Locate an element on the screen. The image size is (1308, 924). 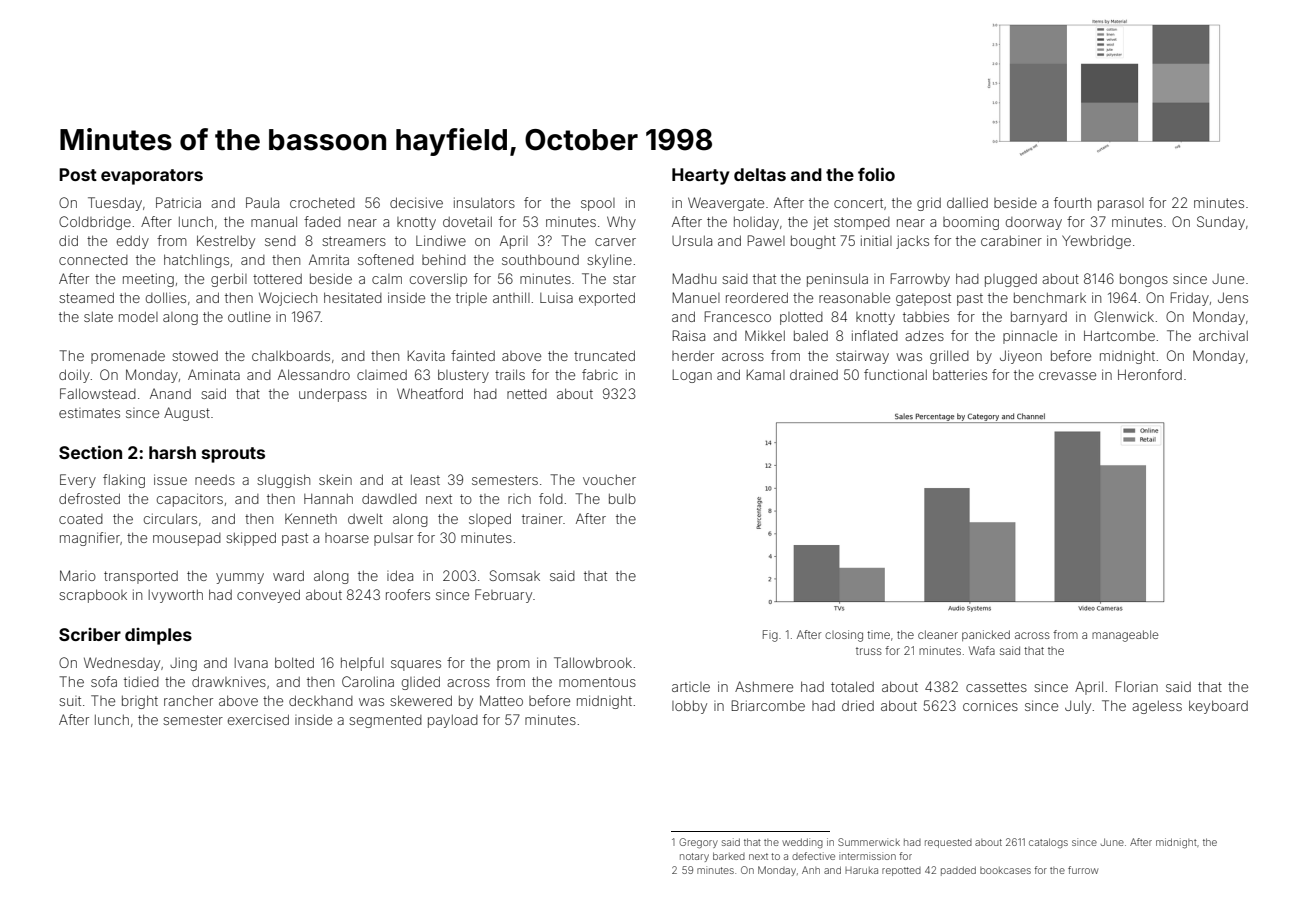
segmented is located at coordinates (385, 721).
